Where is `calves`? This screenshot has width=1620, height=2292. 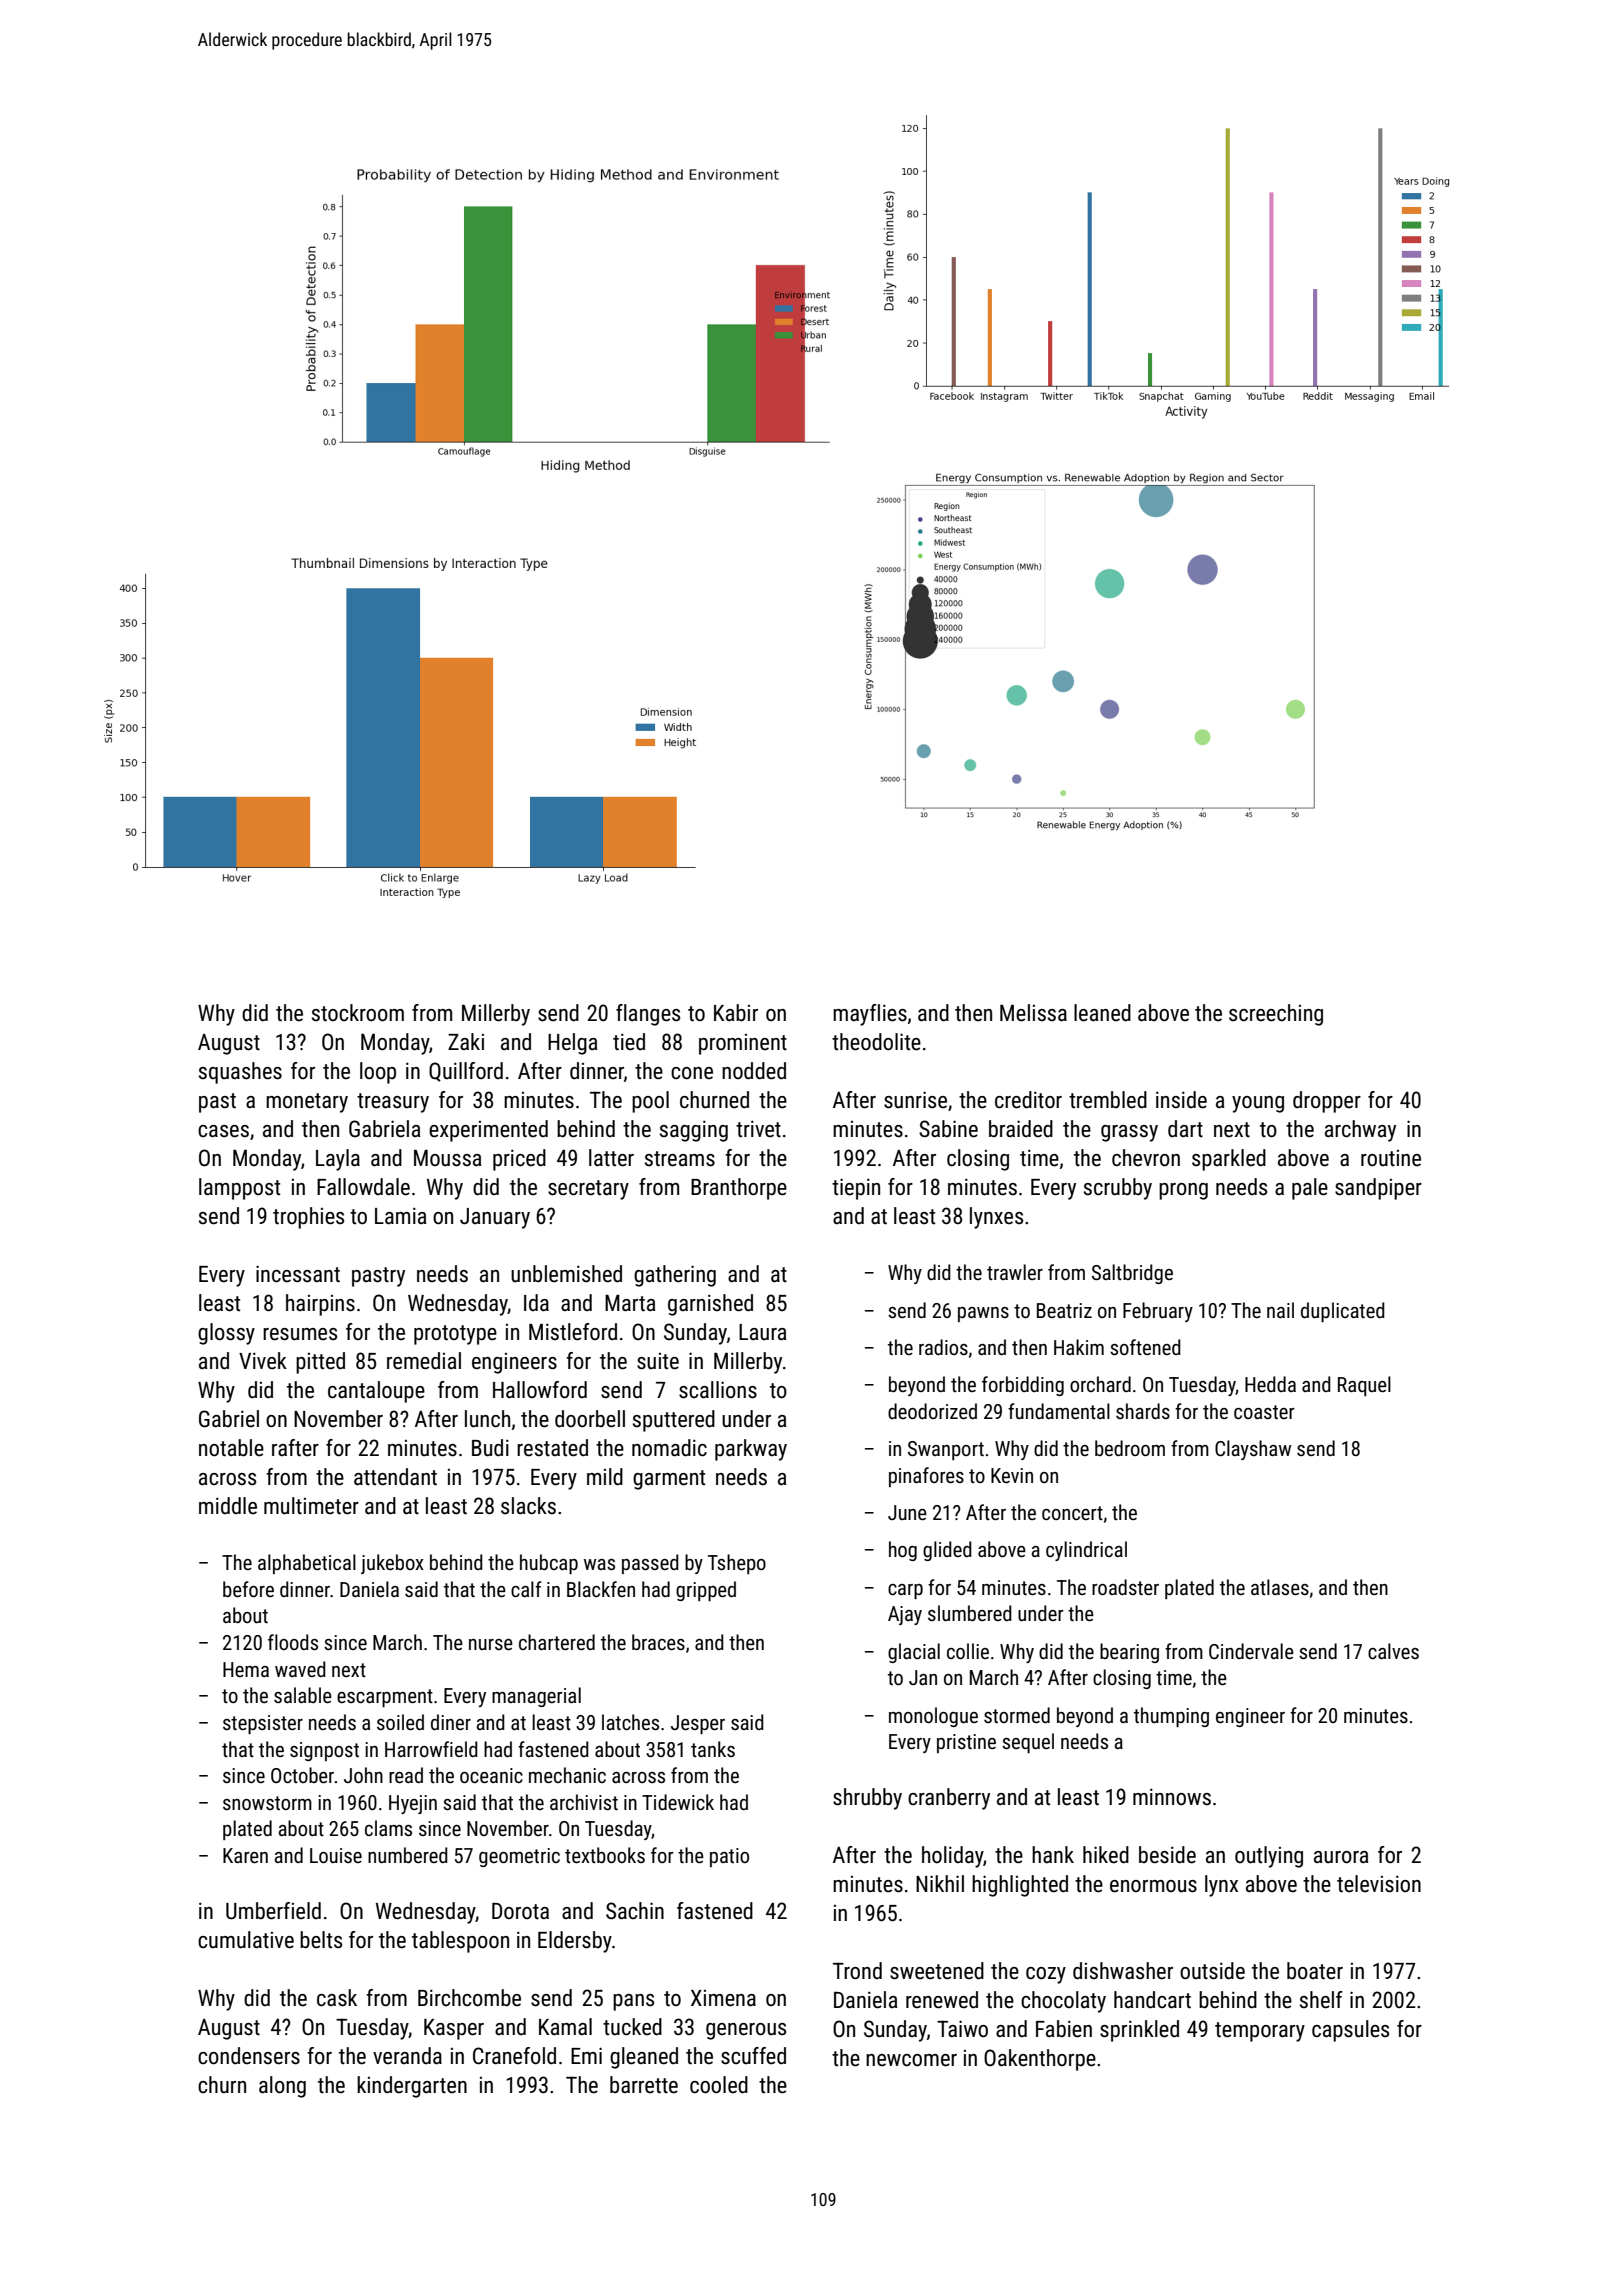
calves is located at coordinates (1393, 1651).
